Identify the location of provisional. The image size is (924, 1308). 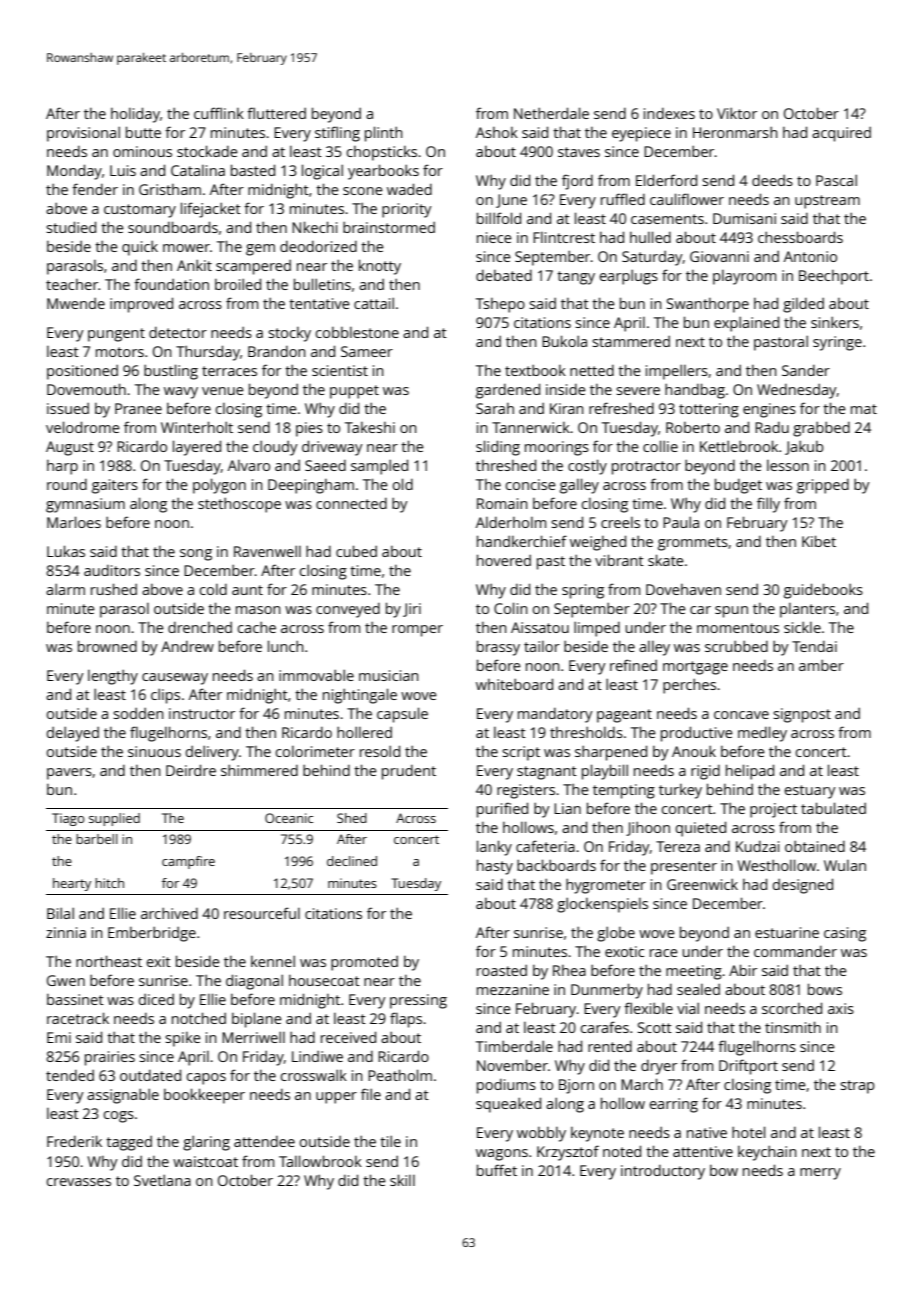
(83, 134).
